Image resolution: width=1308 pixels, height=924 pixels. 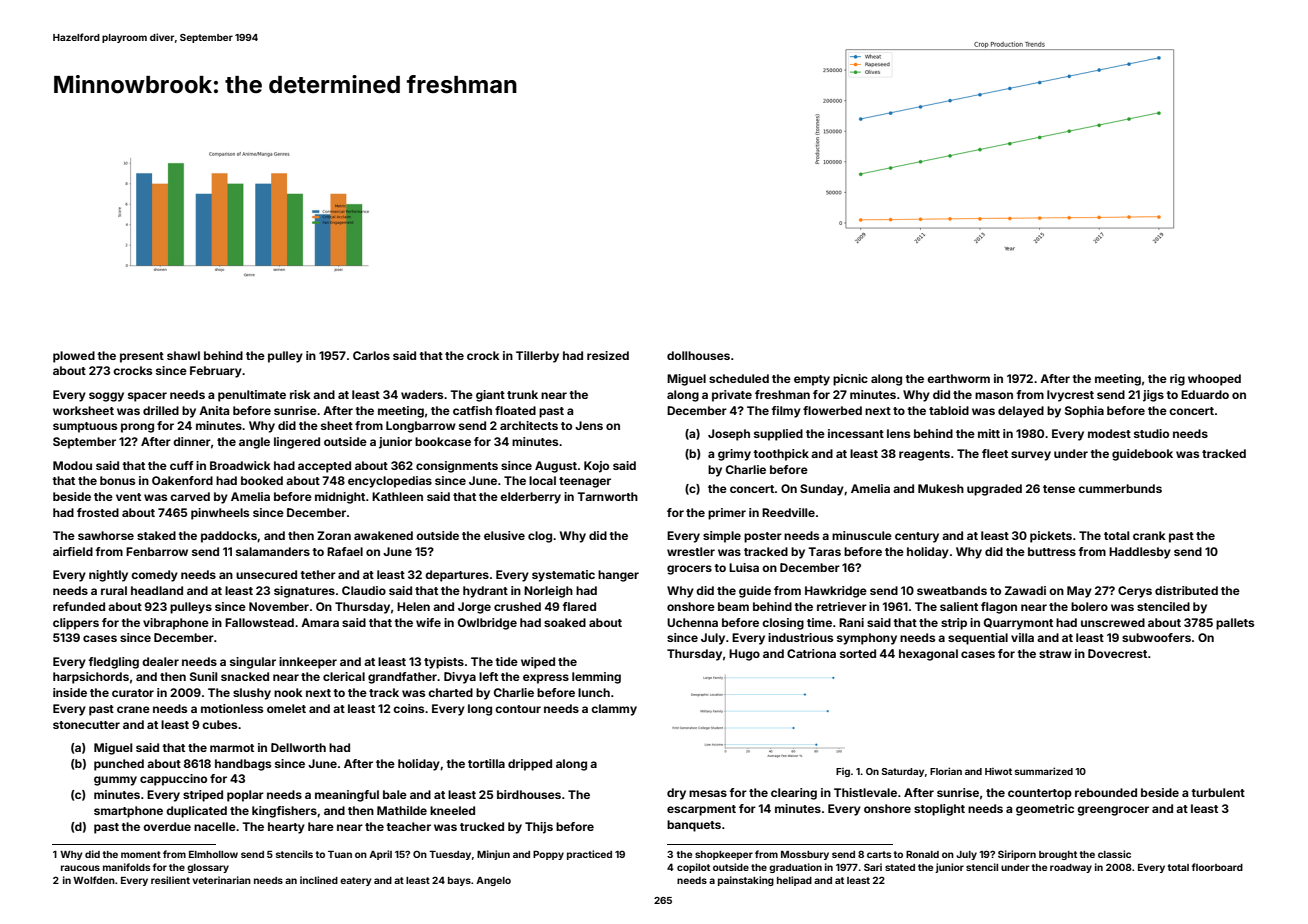 What do you see at coordinates (1151, 433) in the image?
I see `studio` at bounding box center [1151, 433].
